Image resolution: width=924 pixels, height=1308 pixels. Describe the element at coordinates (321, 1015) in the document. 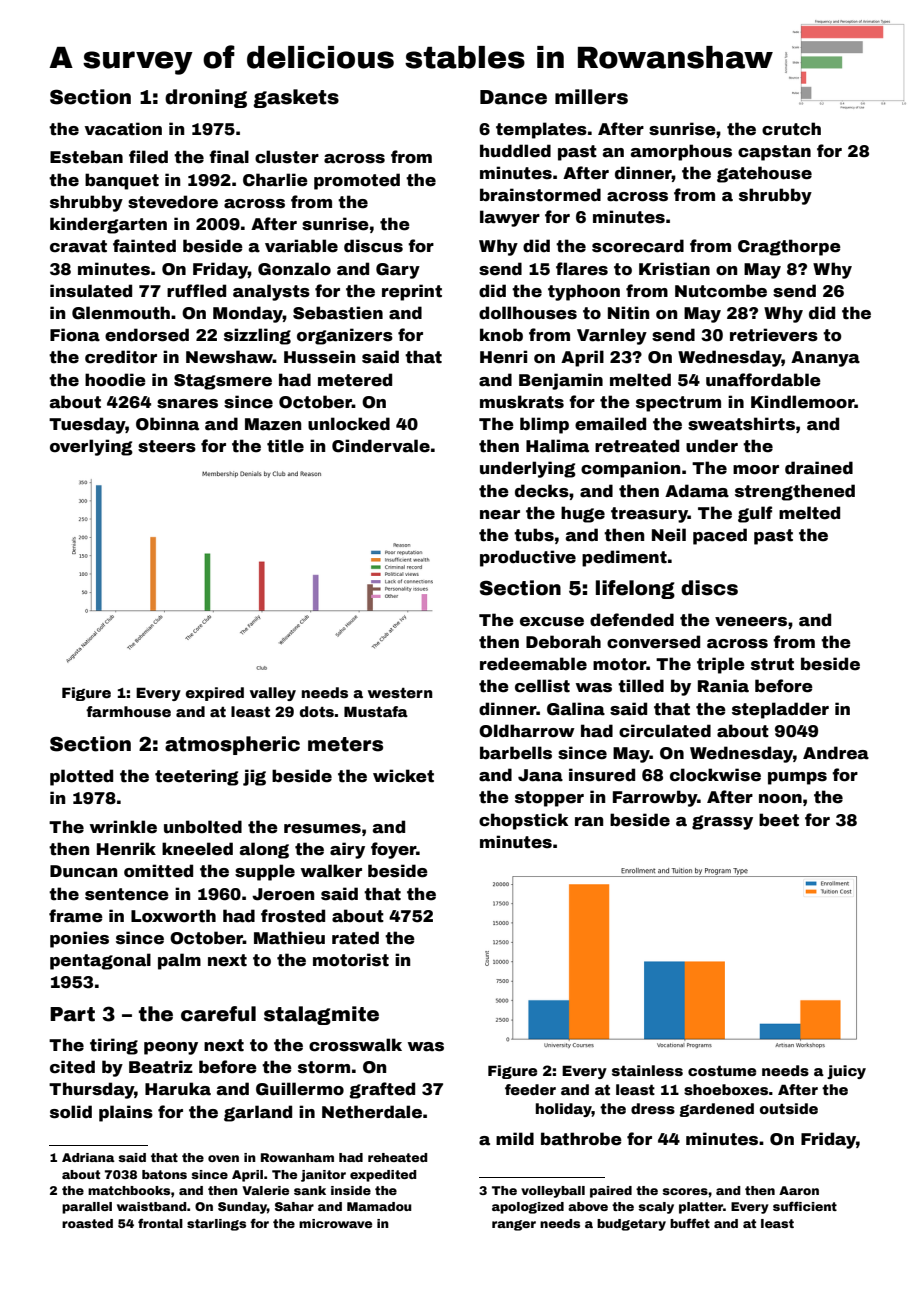

I see `stalagmite` at that location.
